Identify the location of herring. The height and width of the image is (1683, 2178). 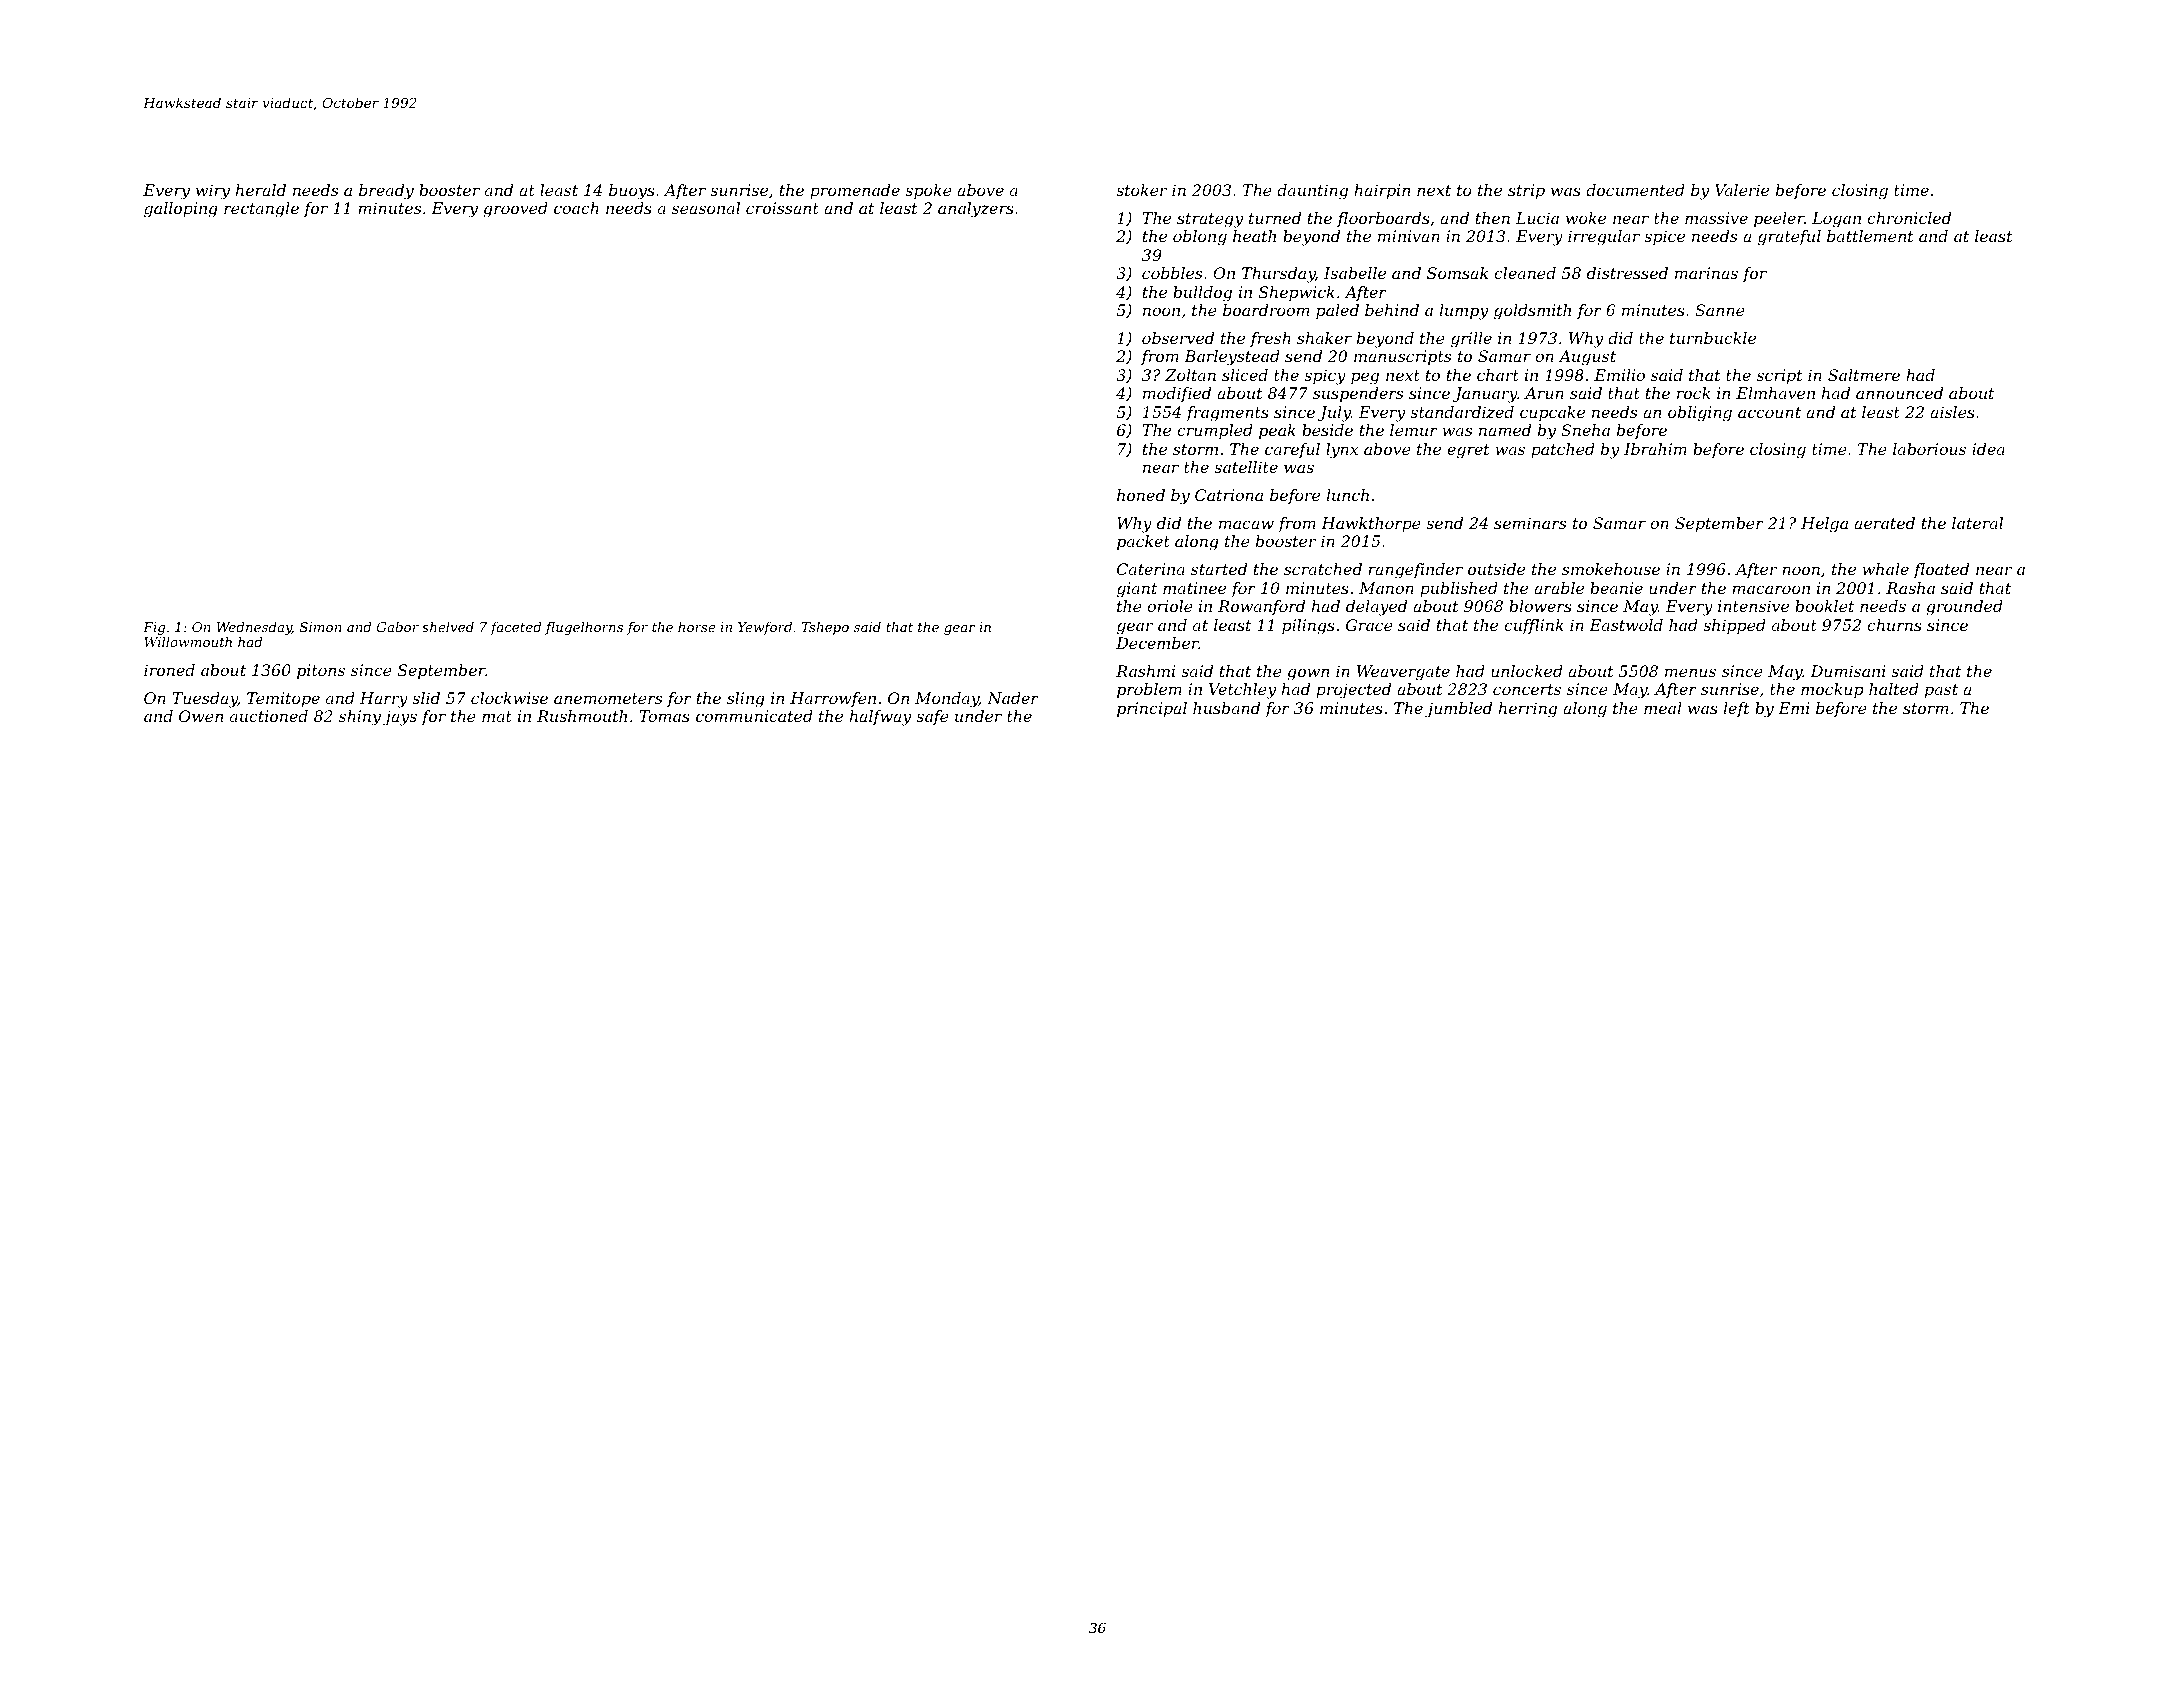
(1528, 710).
